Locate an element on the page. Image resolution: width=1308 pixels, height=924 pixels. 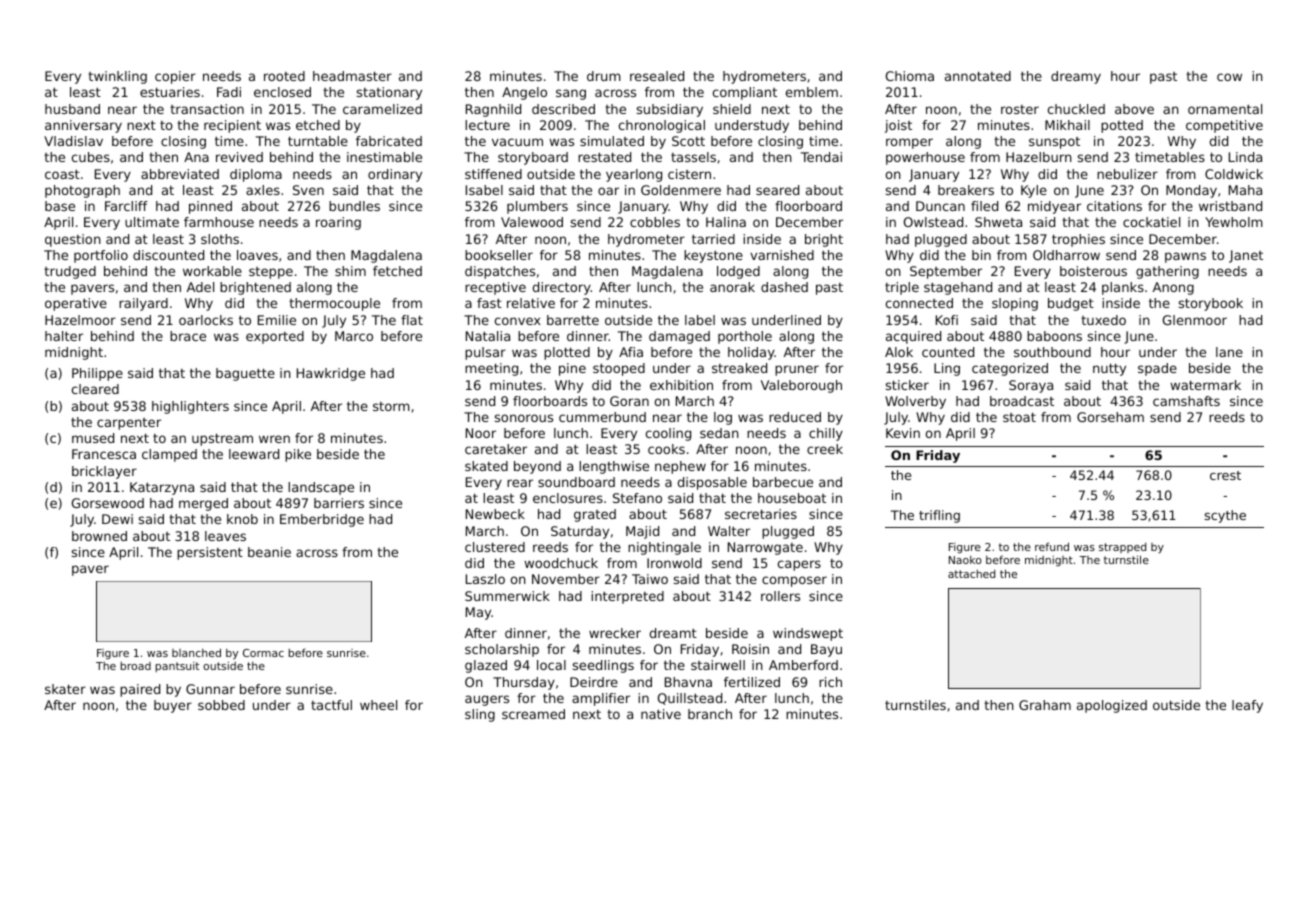
compliant is located at coordinates (745, 93).
